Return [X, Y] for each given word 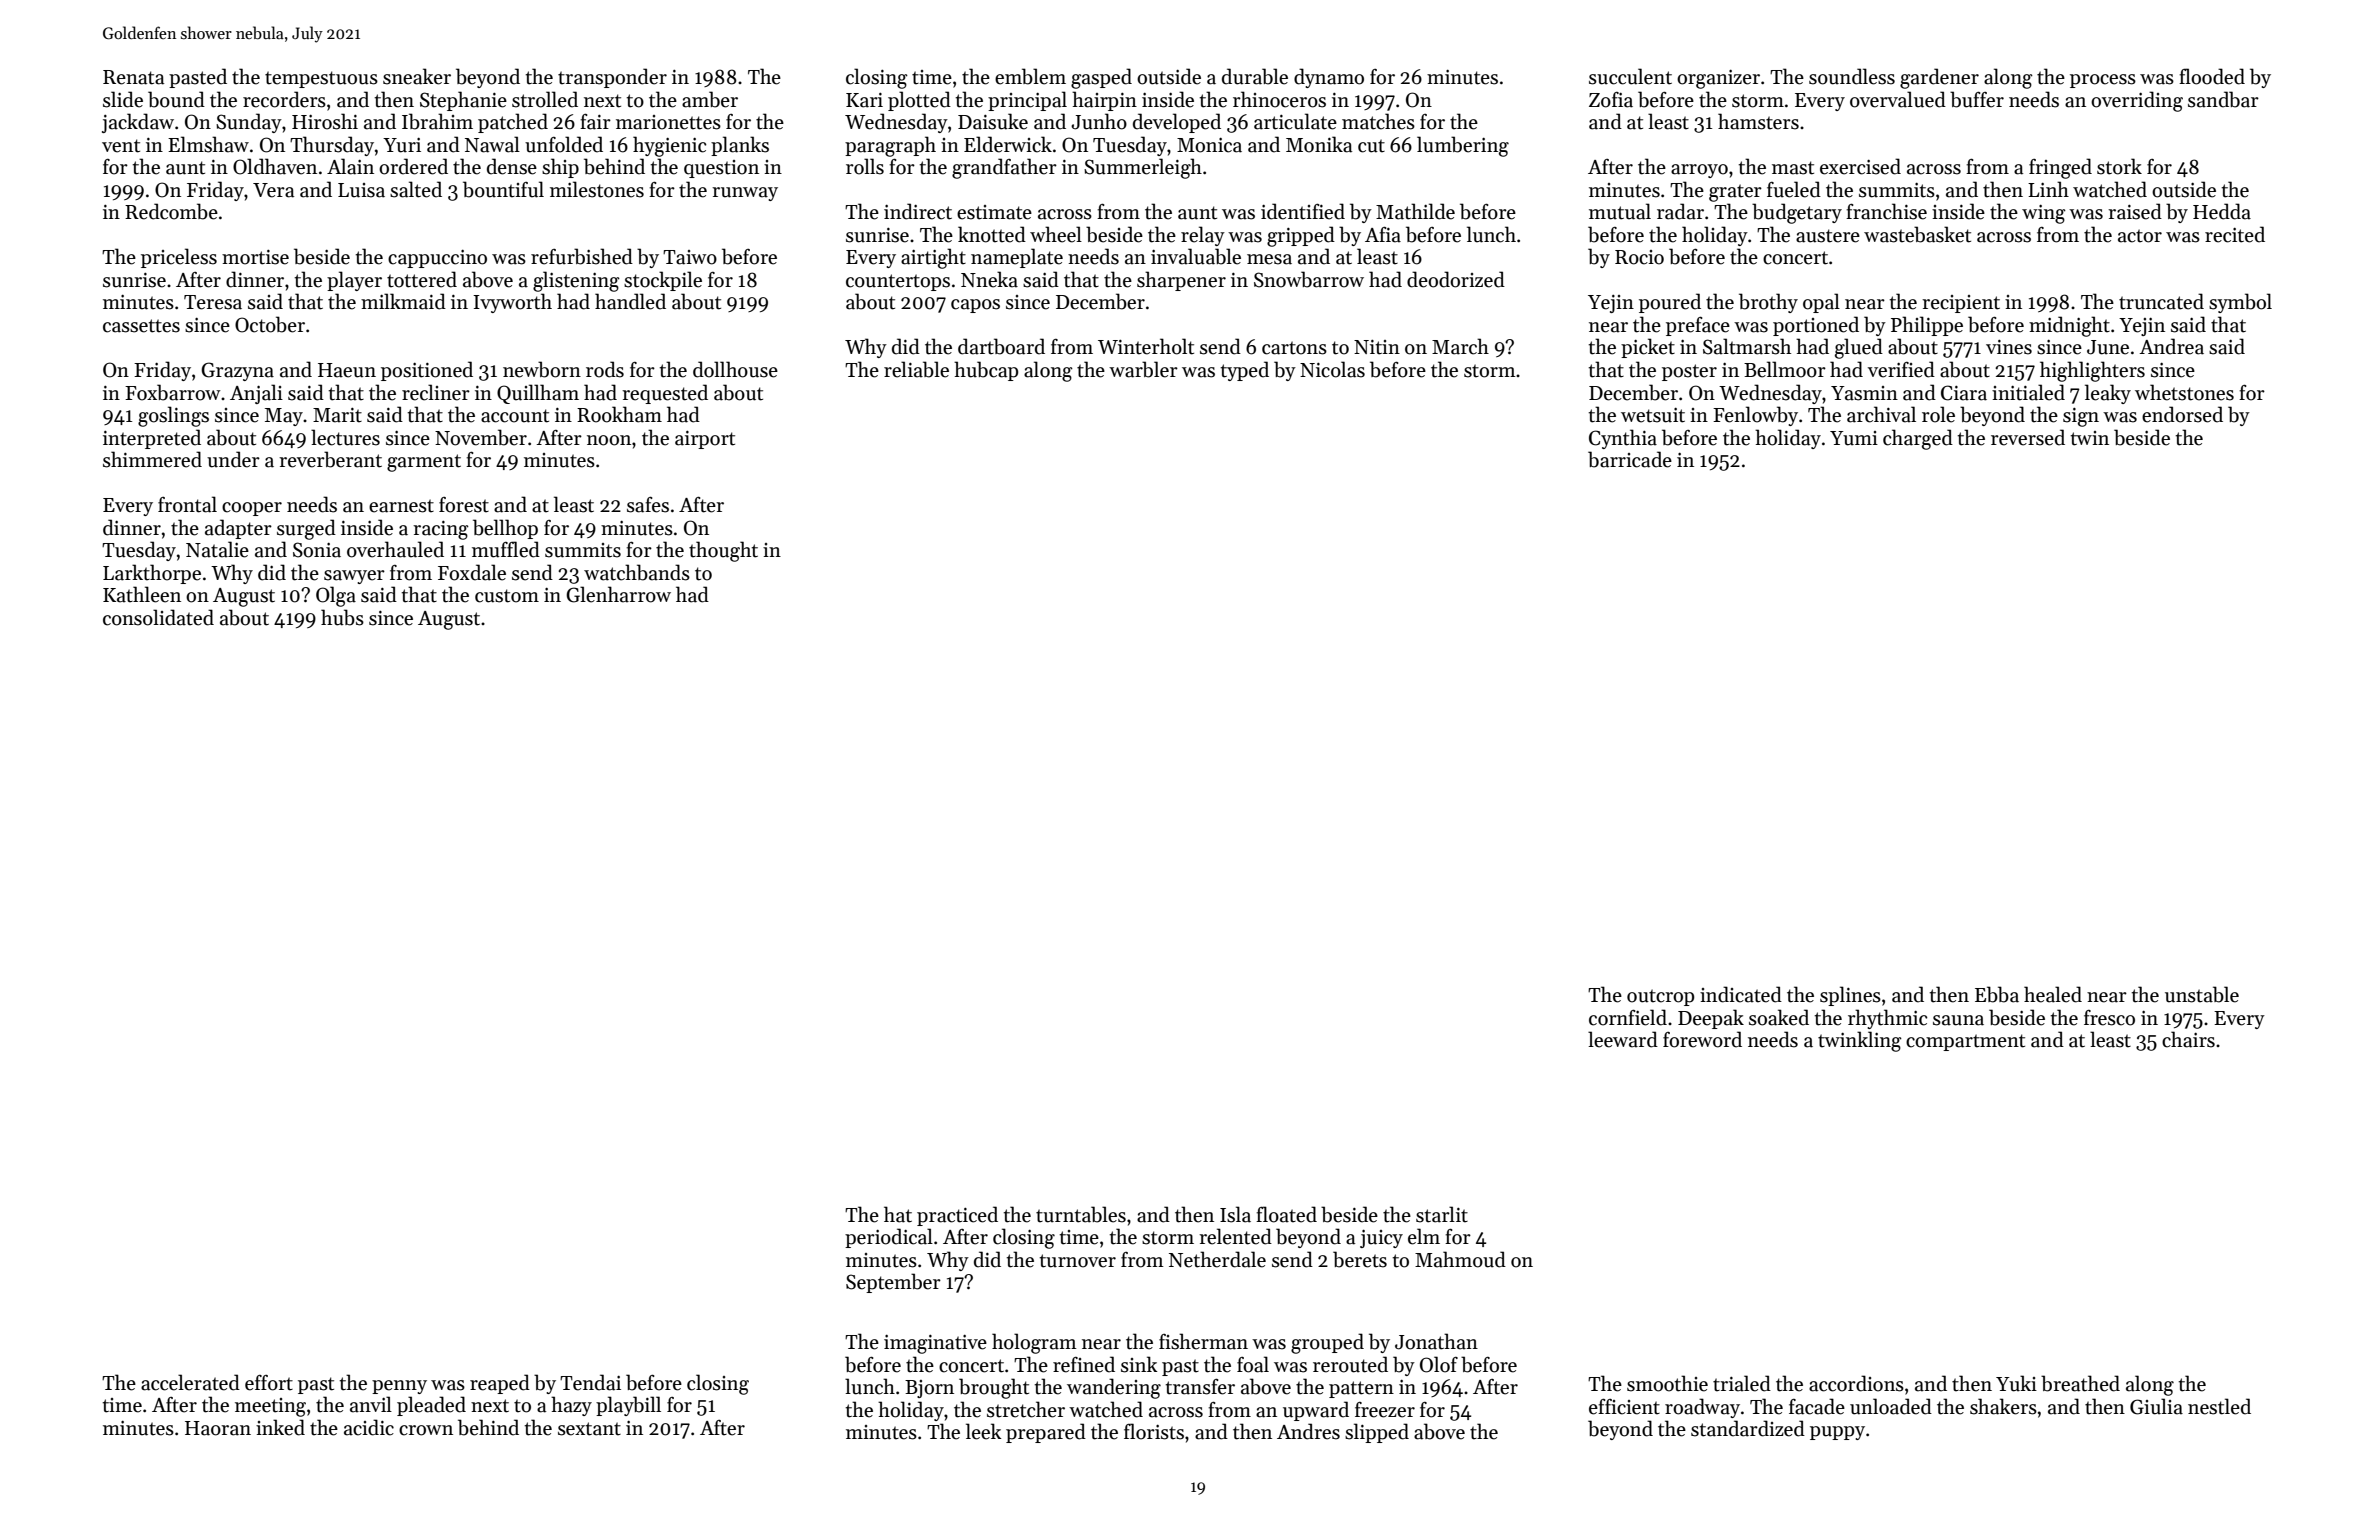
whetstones [2184, 392]
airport [705, 440]
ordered [413, 166]
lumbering [1463, 146]
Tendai [590, 1382]
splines [1850, 996]
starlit [1442, 1214]
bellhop [505, 529]
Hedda [2222, 211]
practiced [957, 1216]
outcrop [1660, 997]
